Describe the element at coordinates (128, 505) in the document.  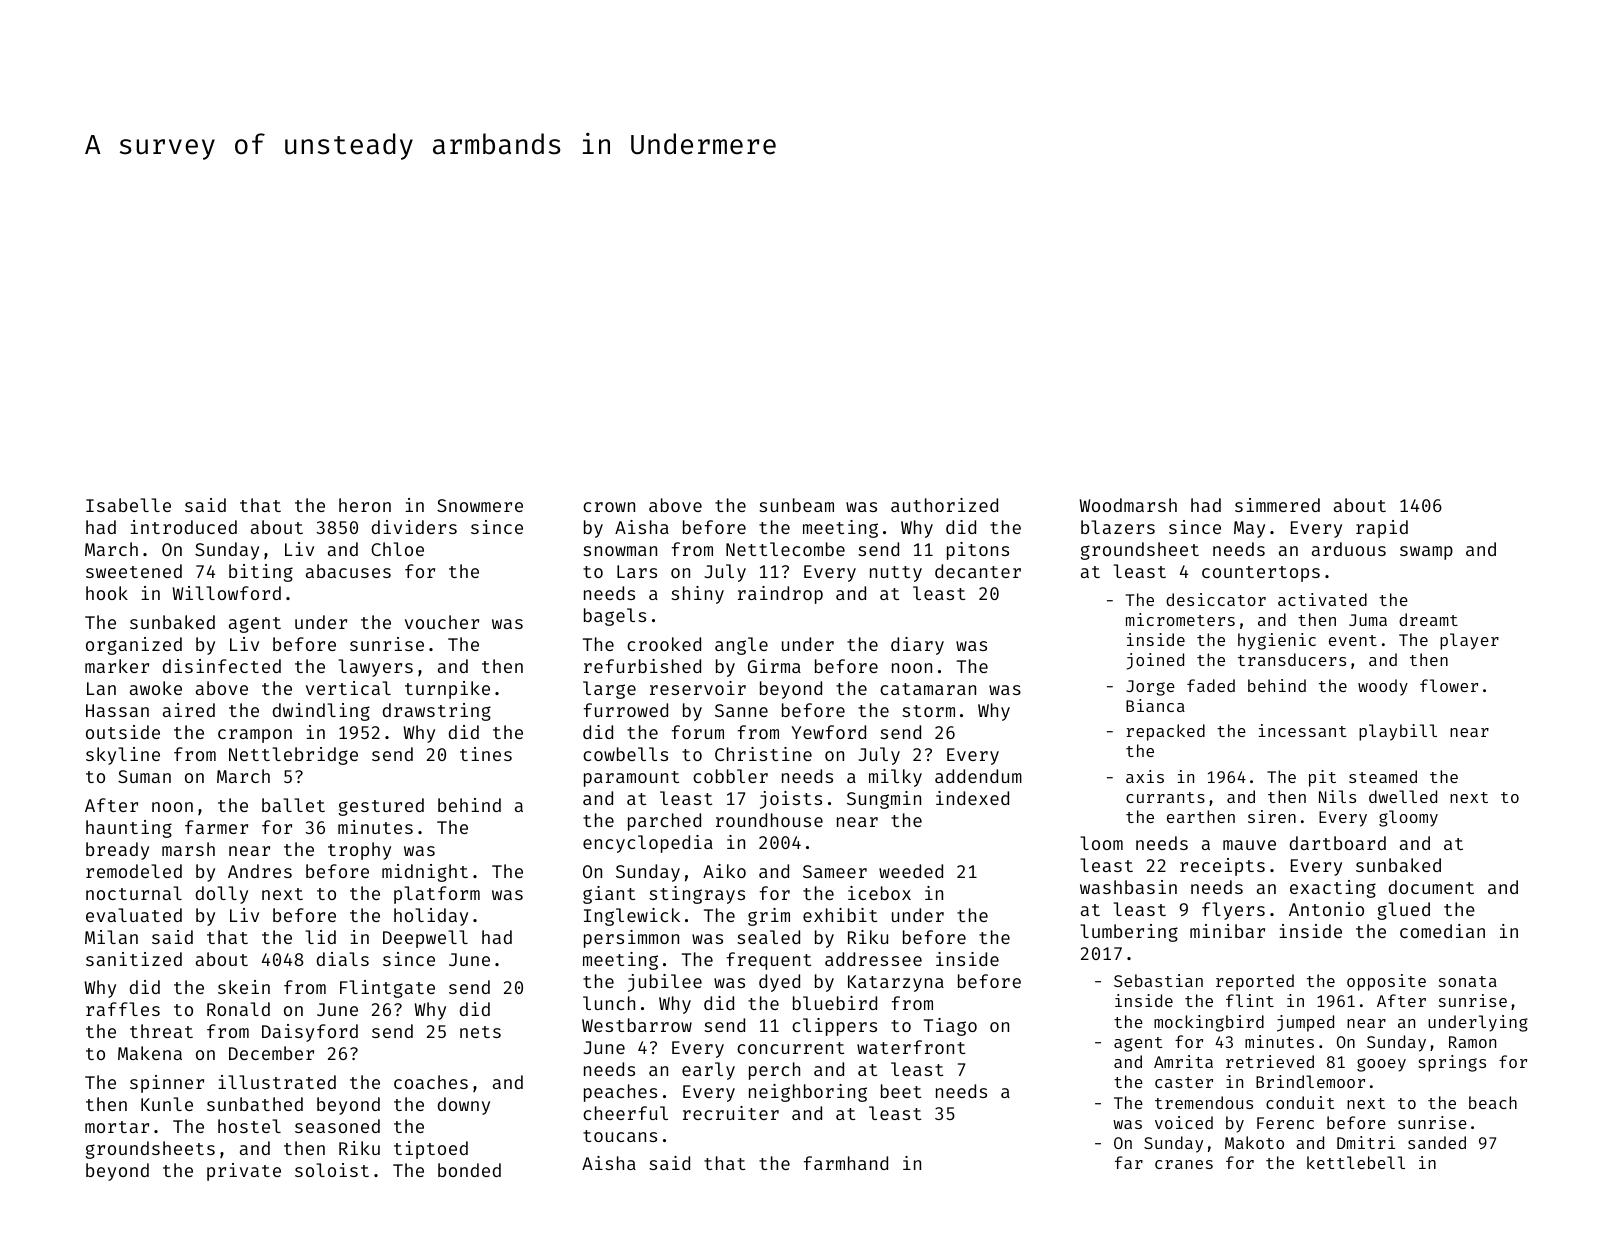
I see `Isabelle` at that location.
